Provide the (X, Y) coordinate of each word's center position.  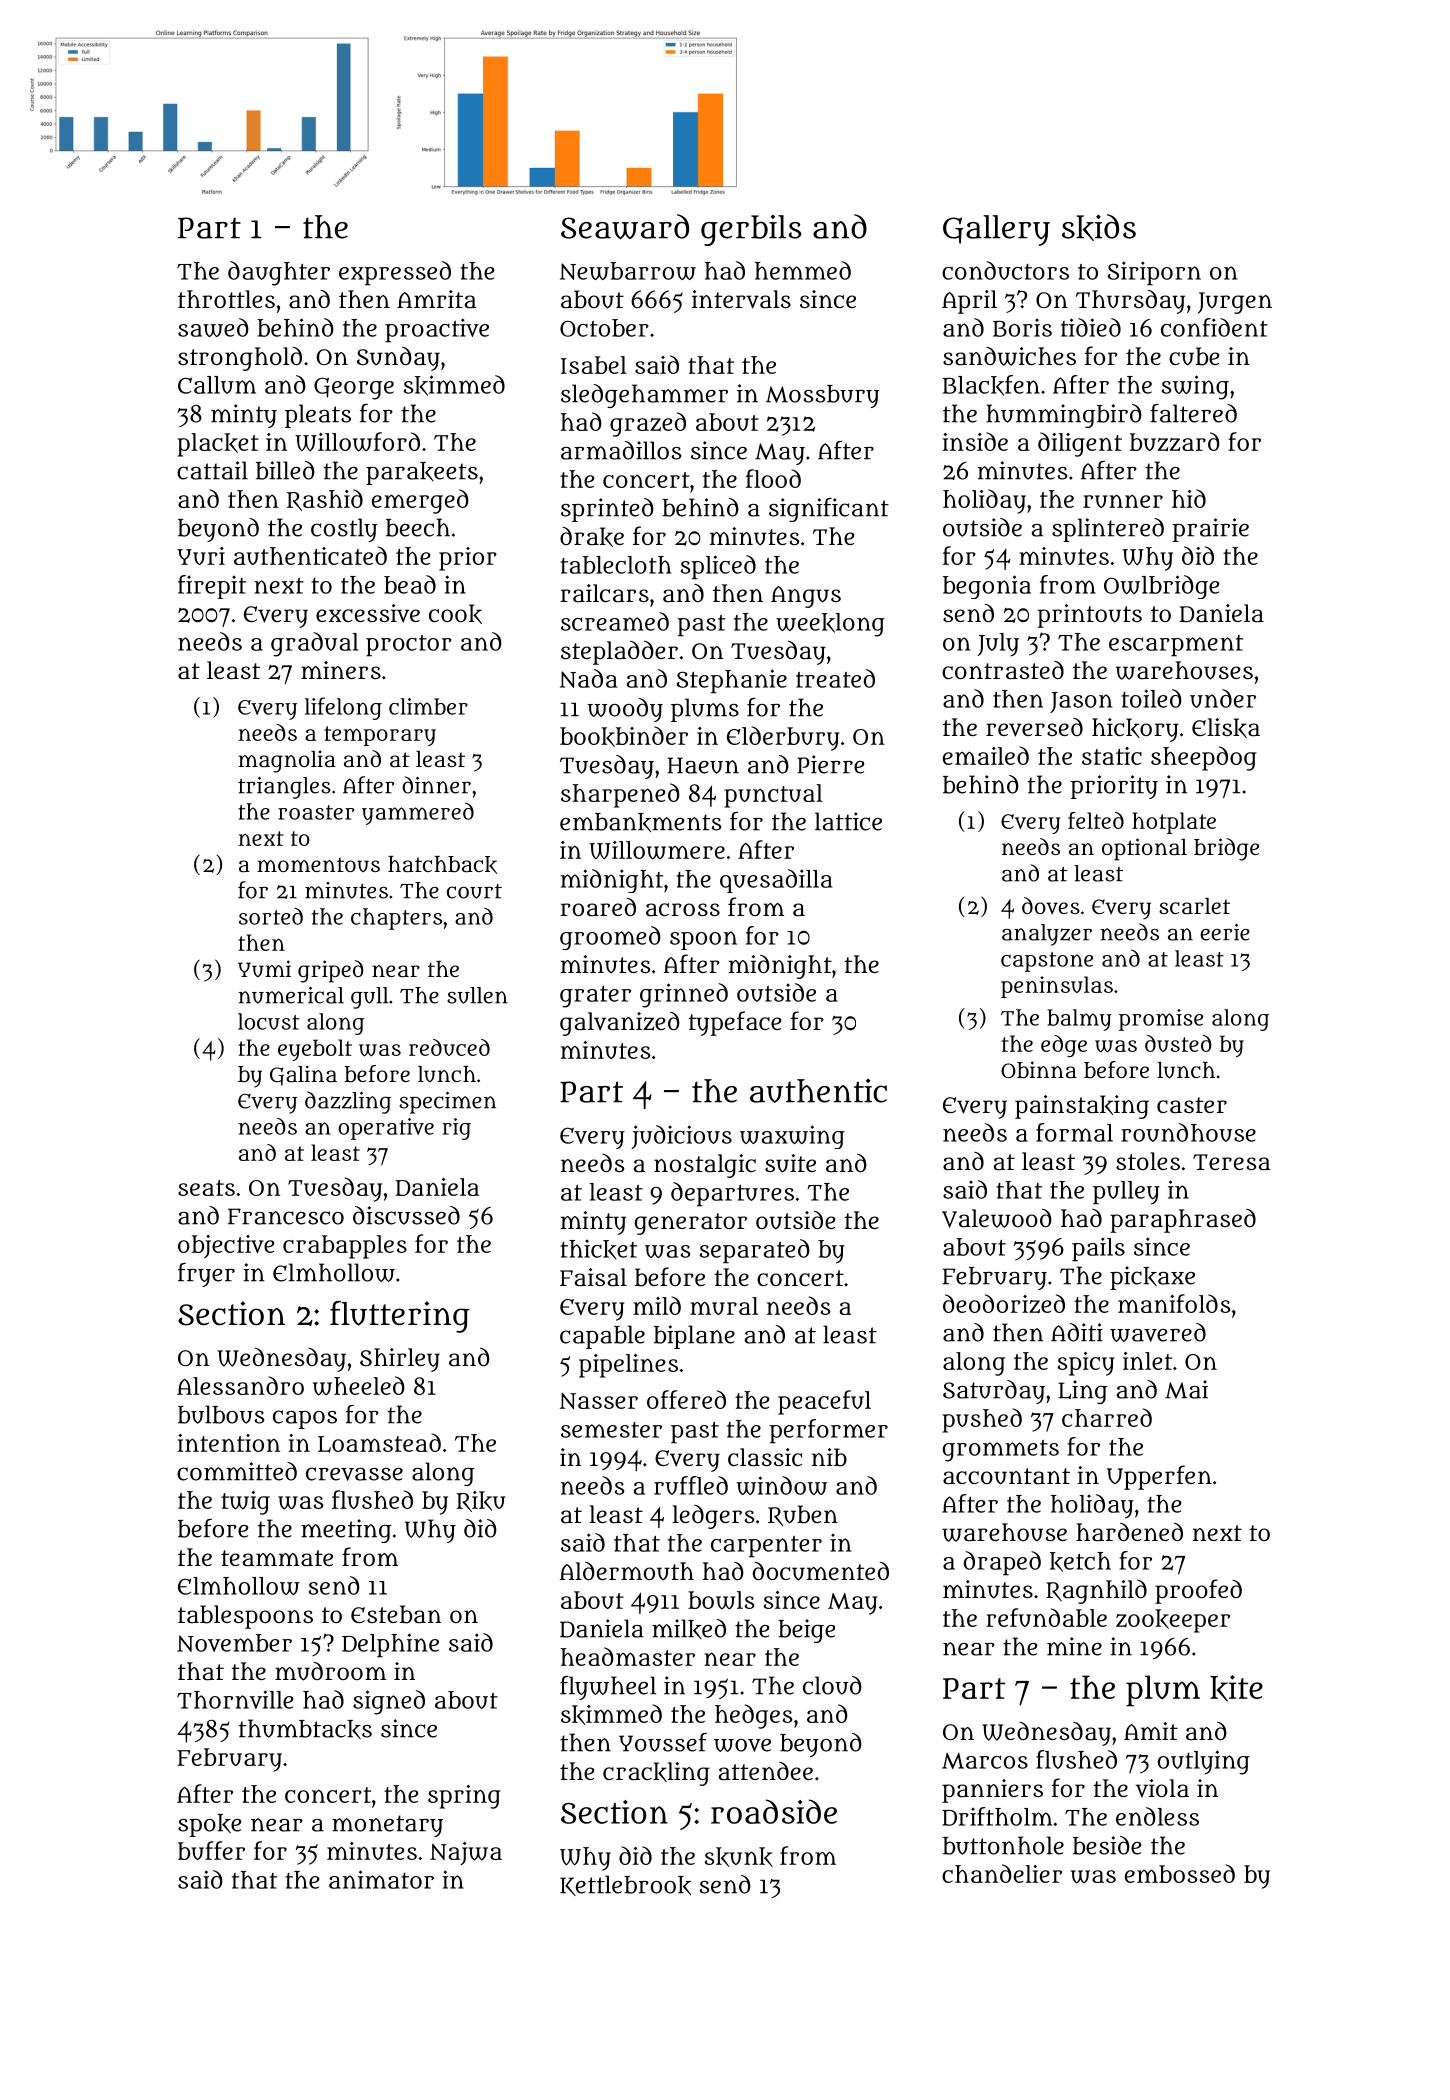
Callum (217, 385)
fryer (206, 1275)
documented (821, 1571)
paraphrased (1183, 1221)
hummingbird (1064, 416)
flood (773, 478)
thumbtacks (305, 1729)
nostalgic (705, 1166)
